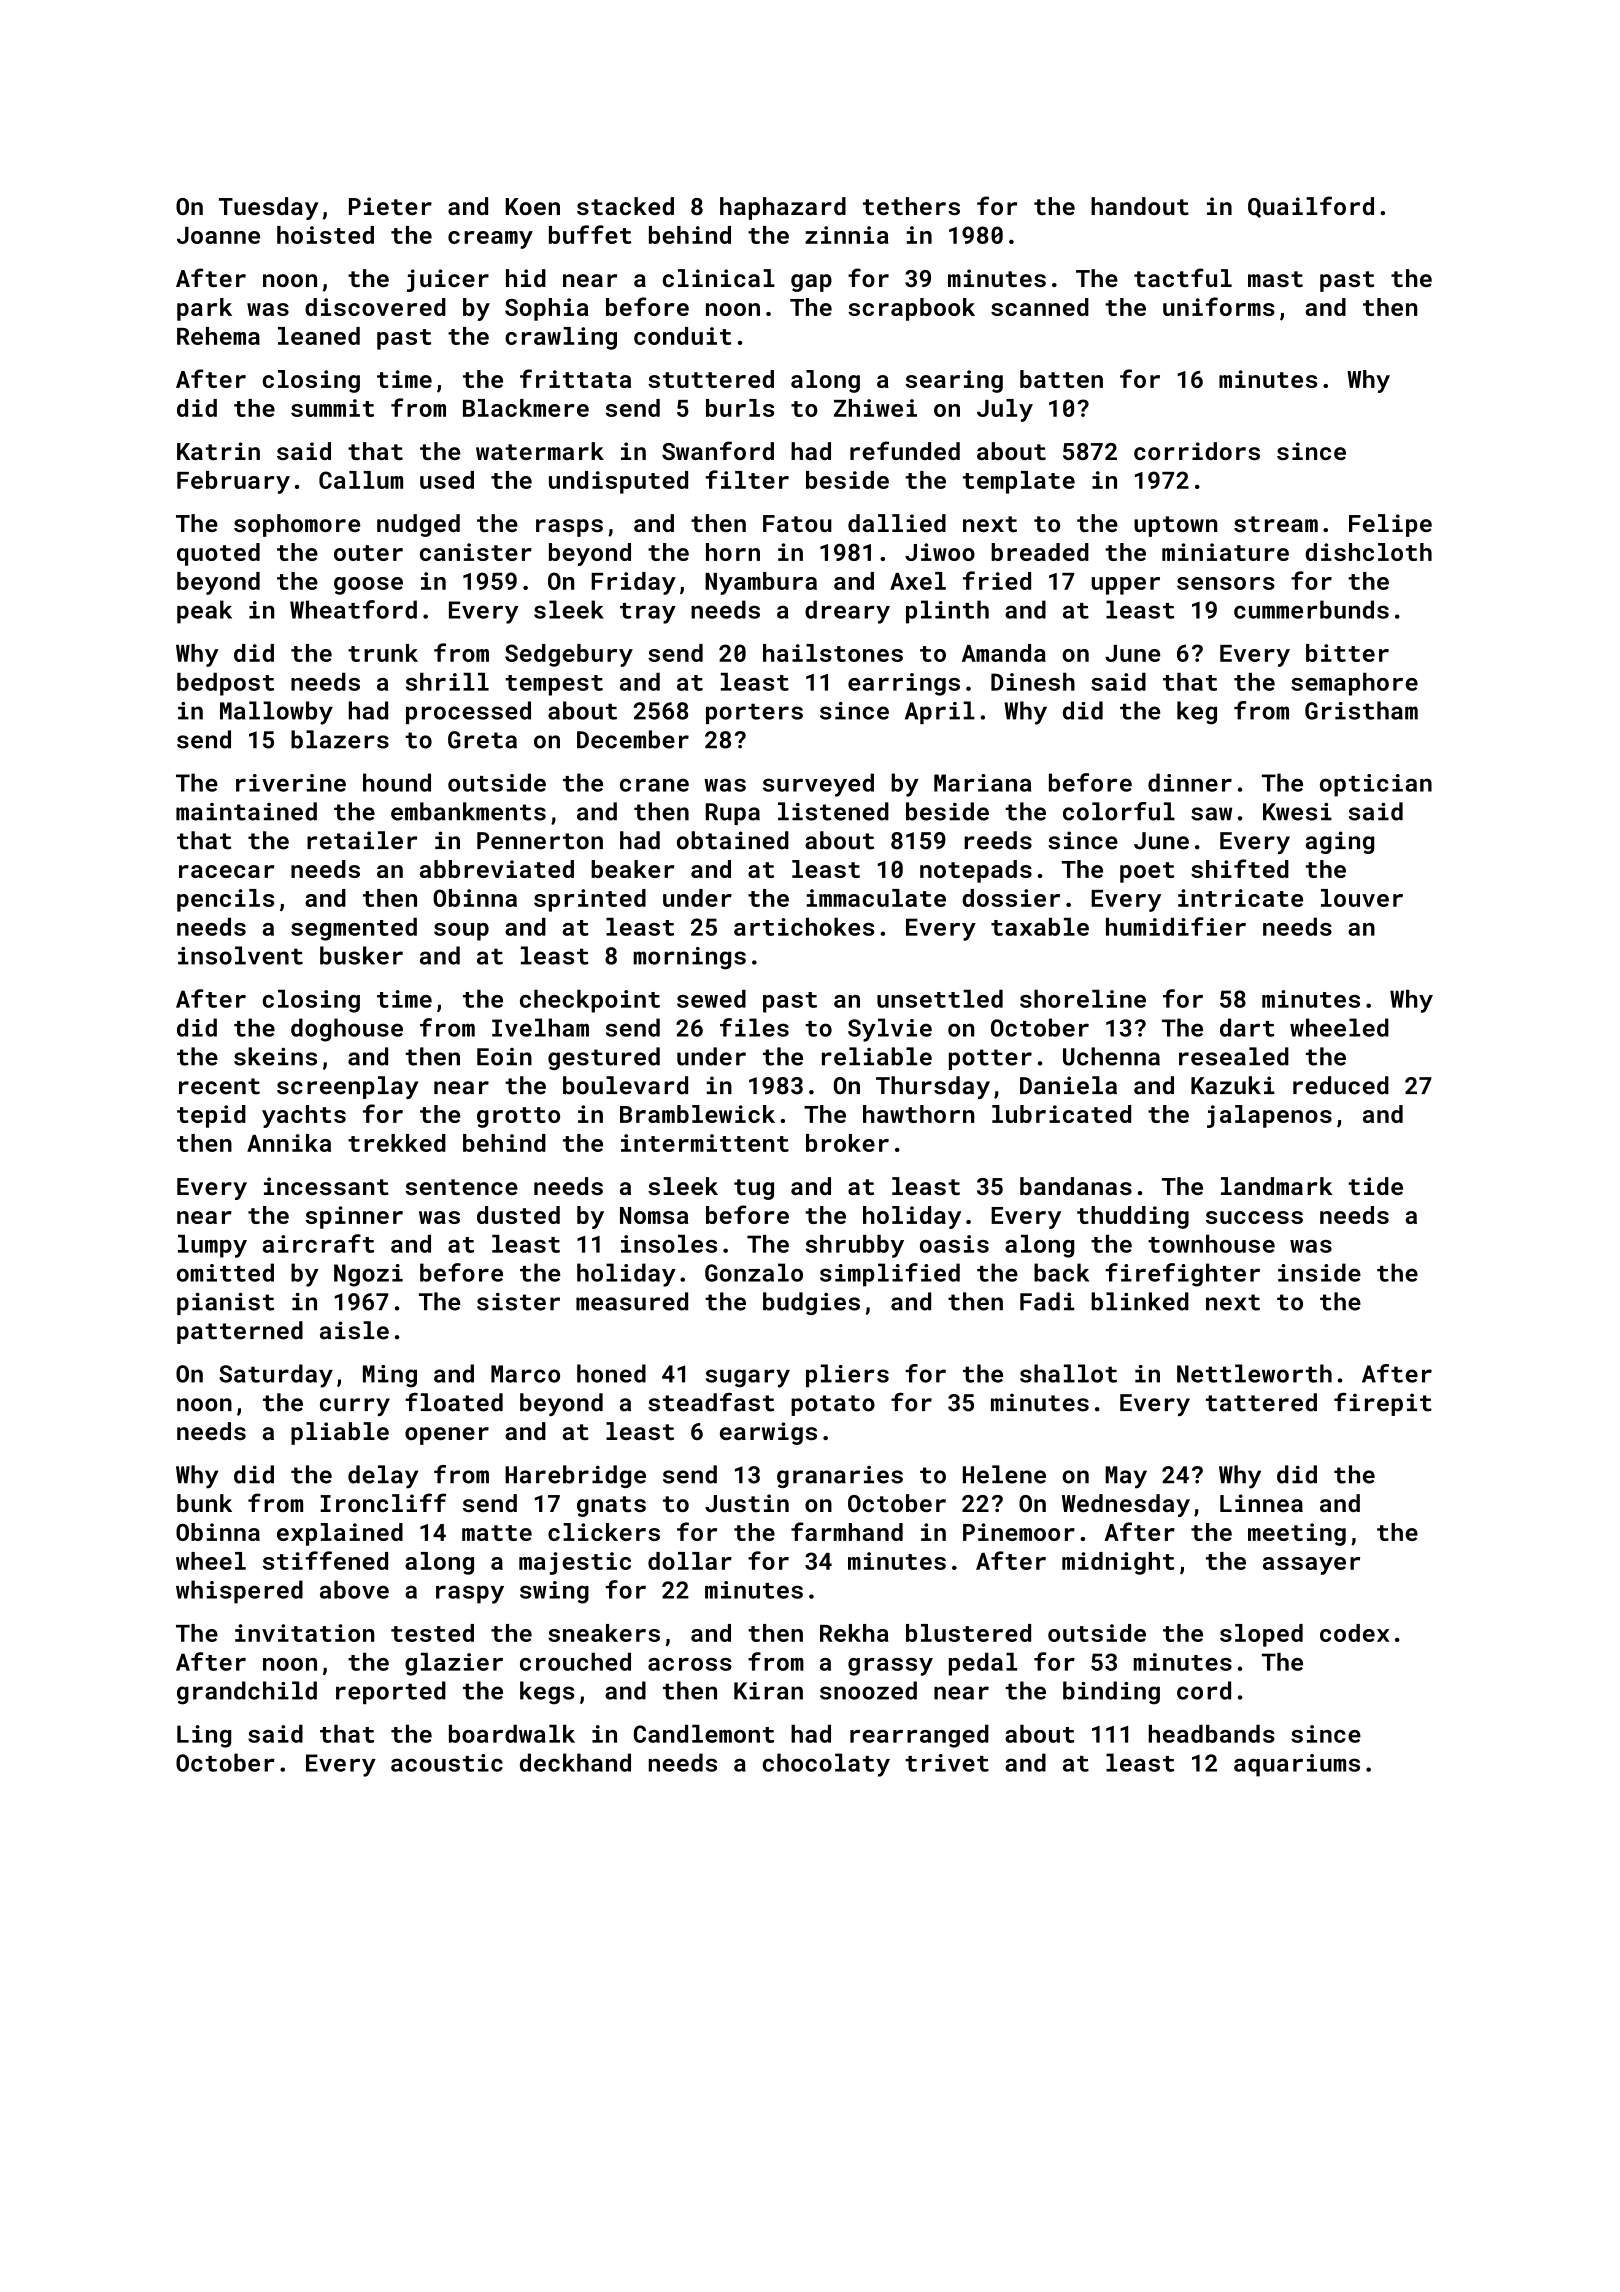 Image resolution: width=1620 pixels, height=2292 pixels. I want to click on corridors, so click(1197, 451).
